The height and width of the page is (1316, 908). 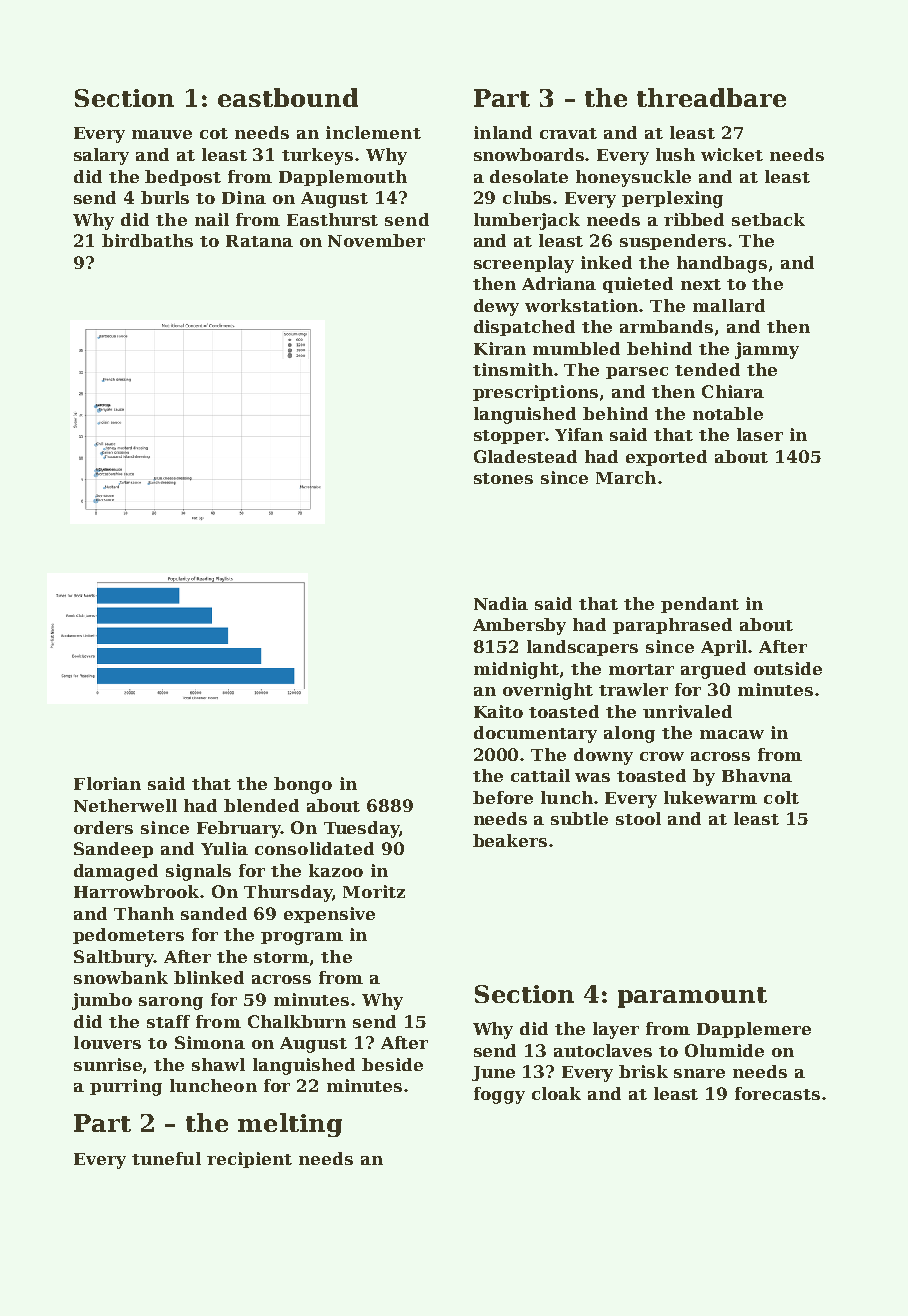 I want to click on paramount, so click(x=692, y=997).
